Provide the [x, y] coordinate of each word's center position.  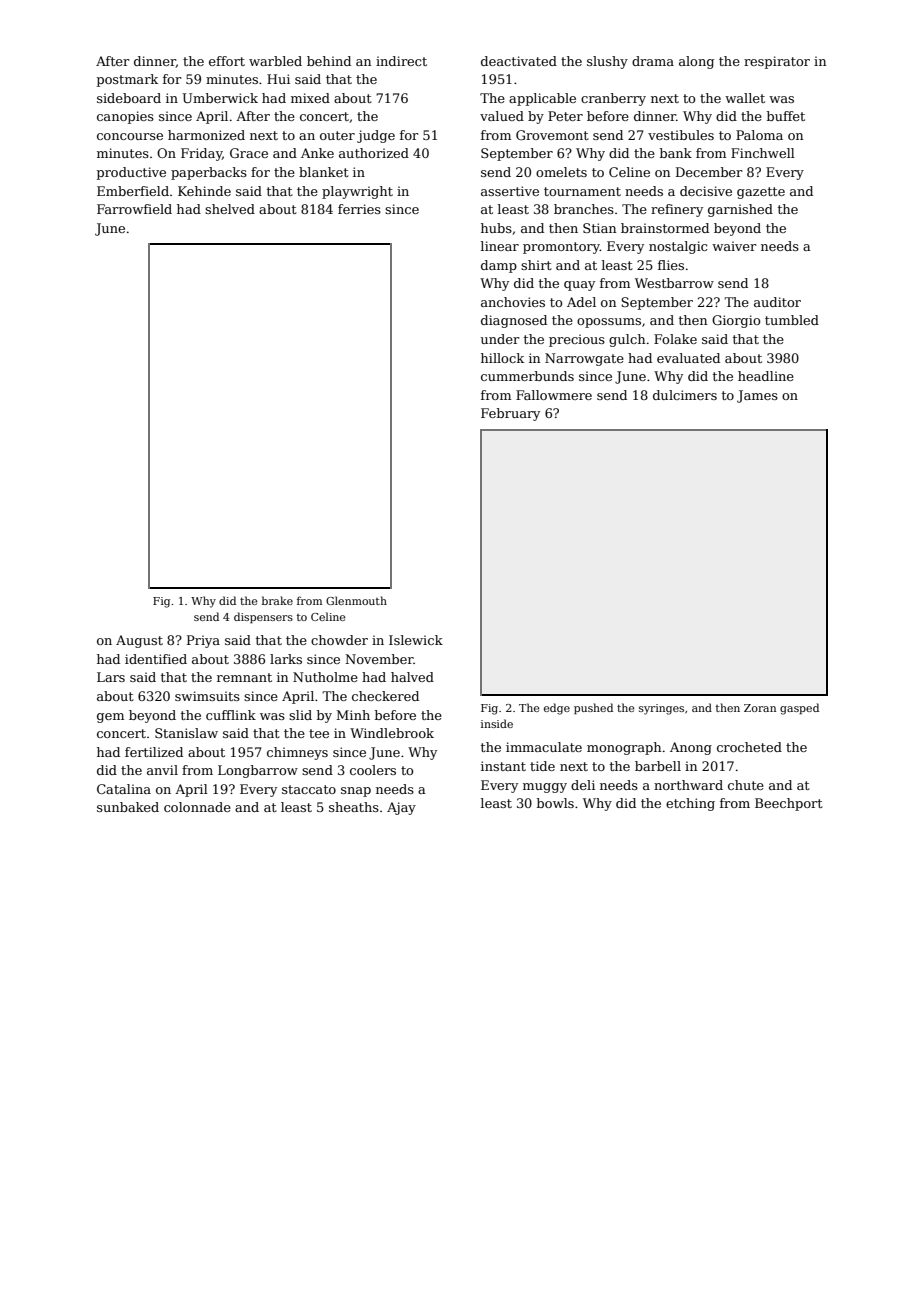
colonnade [197, 807]
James [757, 396]
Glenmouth [356, 600]
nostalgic [678, 247]
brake [277, 600]
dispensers [263, 618]
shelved [230, 209]
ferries [359, 209]
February [510, 414]
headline [766, 376]
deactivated [519, 61]
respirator [777, 62]
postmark [127, 80]
